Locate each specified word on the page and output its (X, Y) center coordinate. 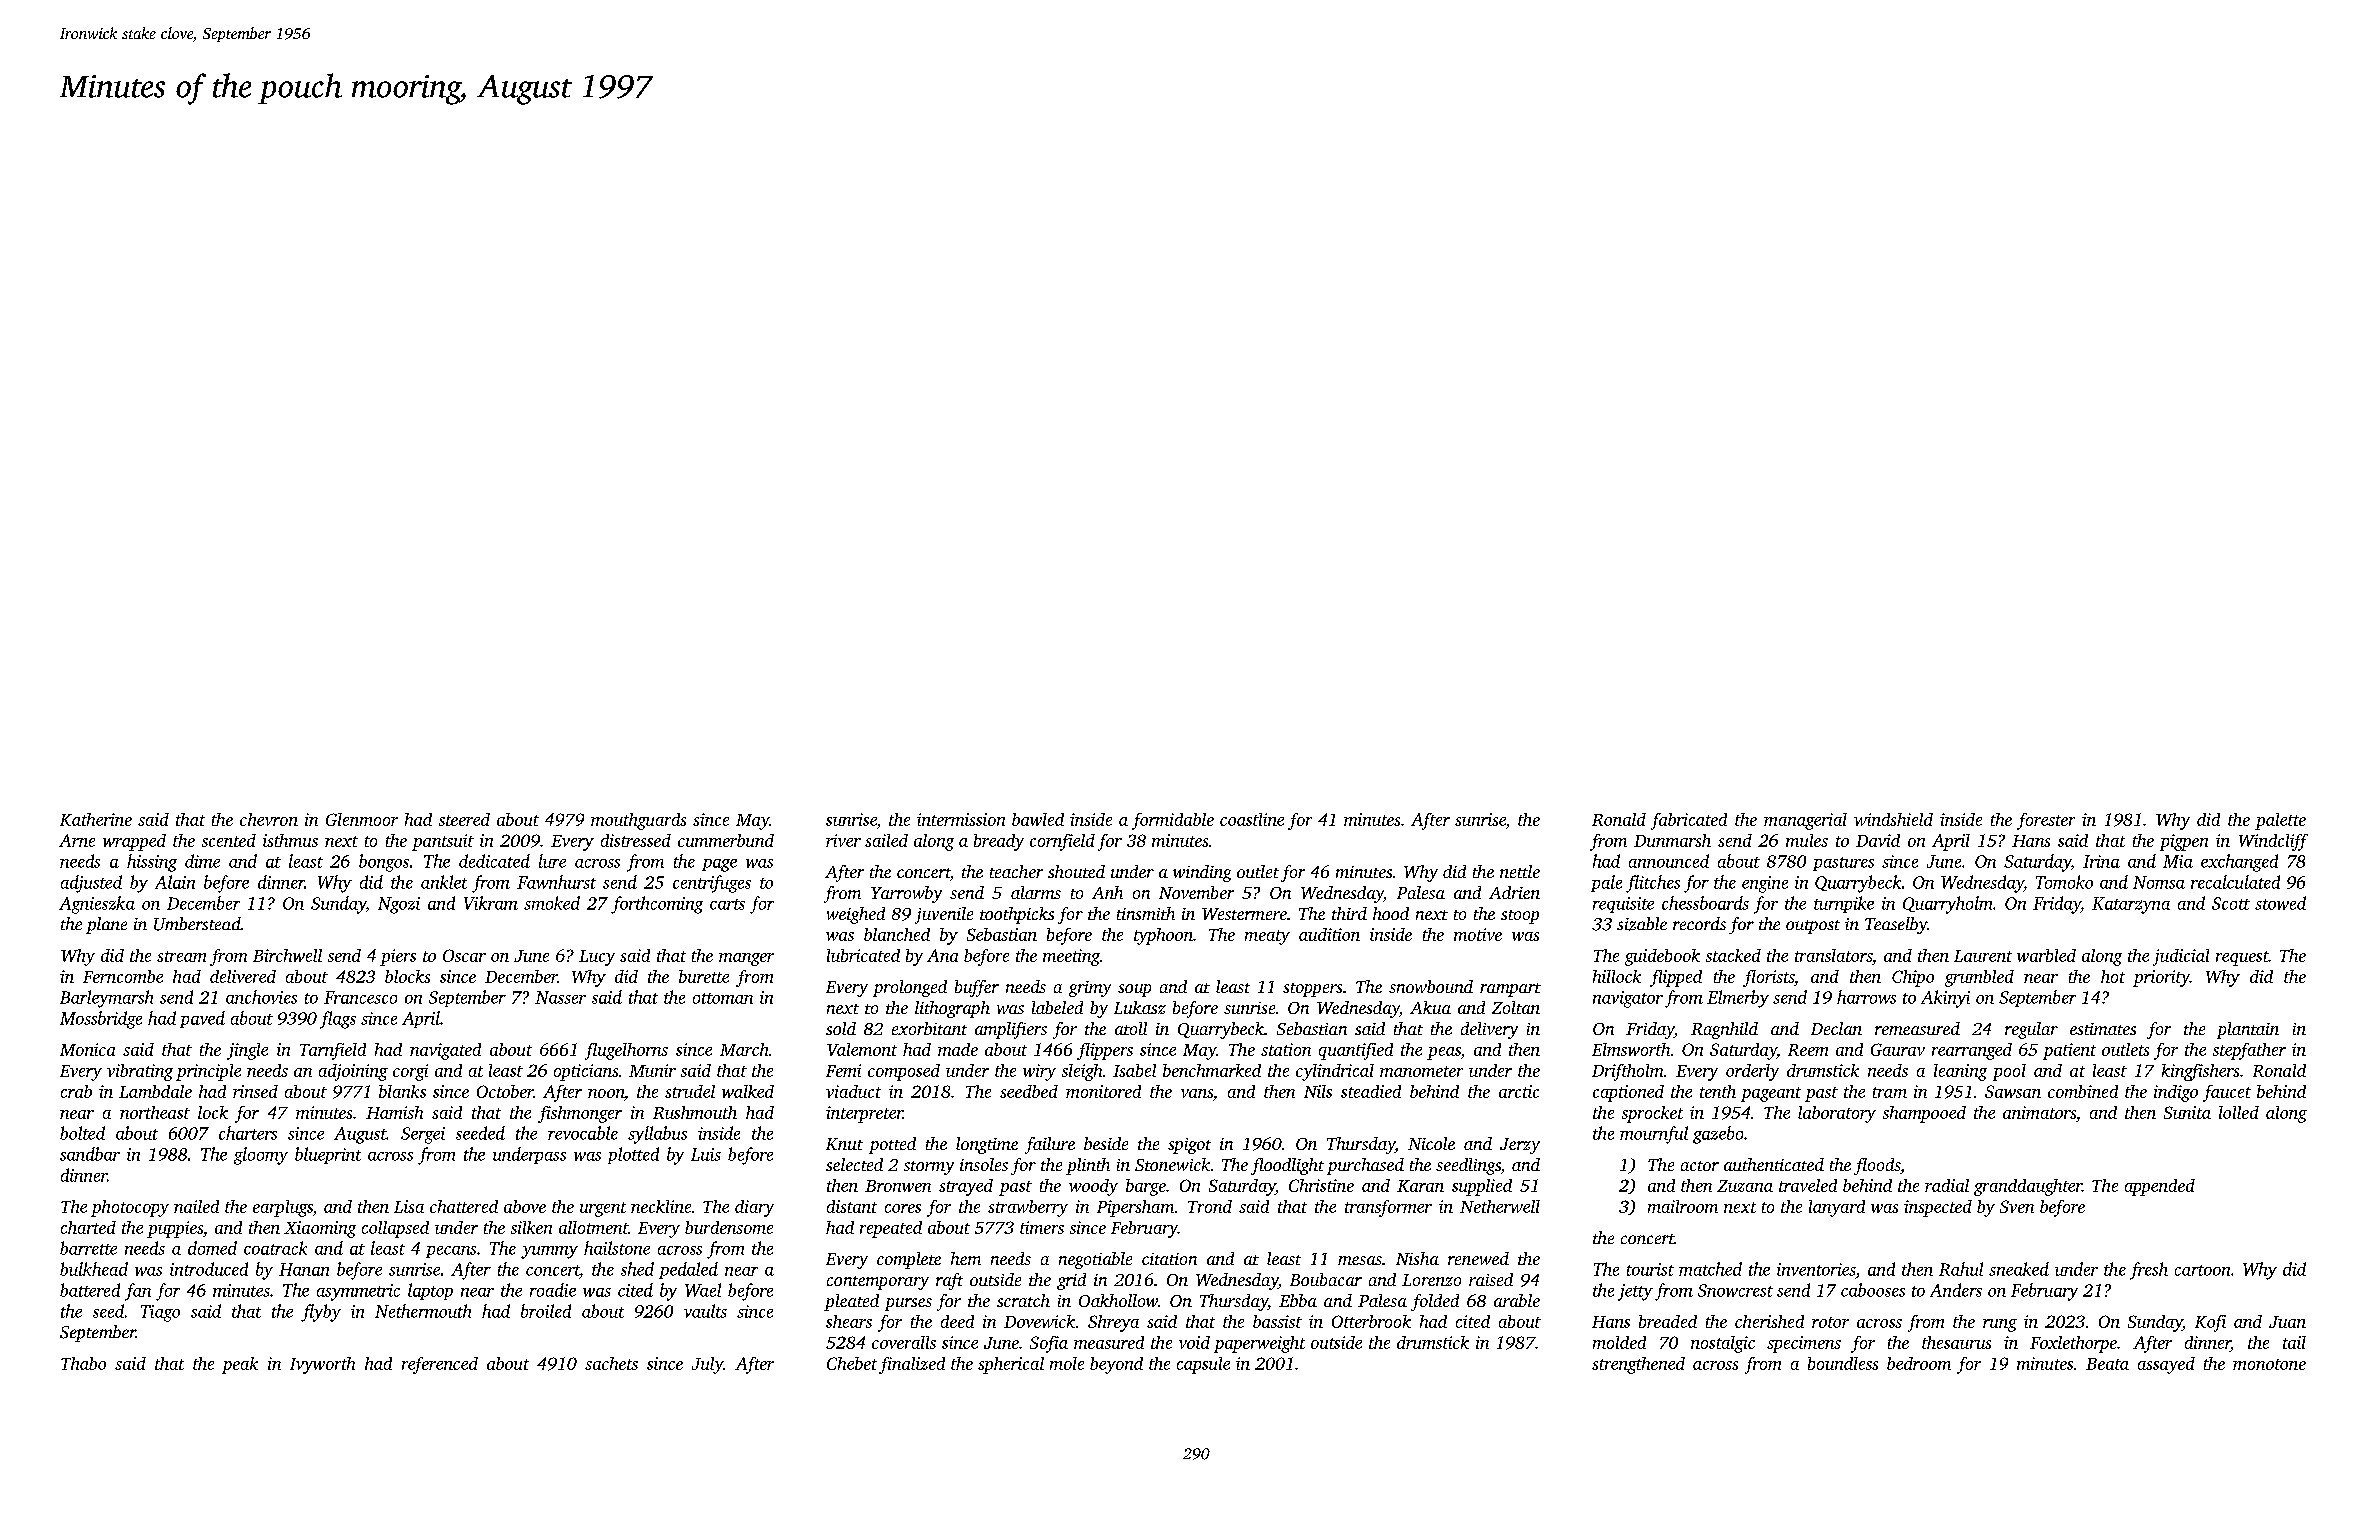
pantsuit (443, 842)
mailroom (1683, 1206)
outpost (1813, 927)
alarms (1036, 892)
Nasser (560, 997)
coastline (1252, 819)
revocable (583, 1133)
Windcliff (2273, 842)
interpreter (864, 1114)
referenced (440, 1365)
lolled (2239, 1112)
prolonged (910, 988)
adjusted (91, 884)
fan (138, 1292)
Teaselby (1896, 925)
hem (966, 1258)
